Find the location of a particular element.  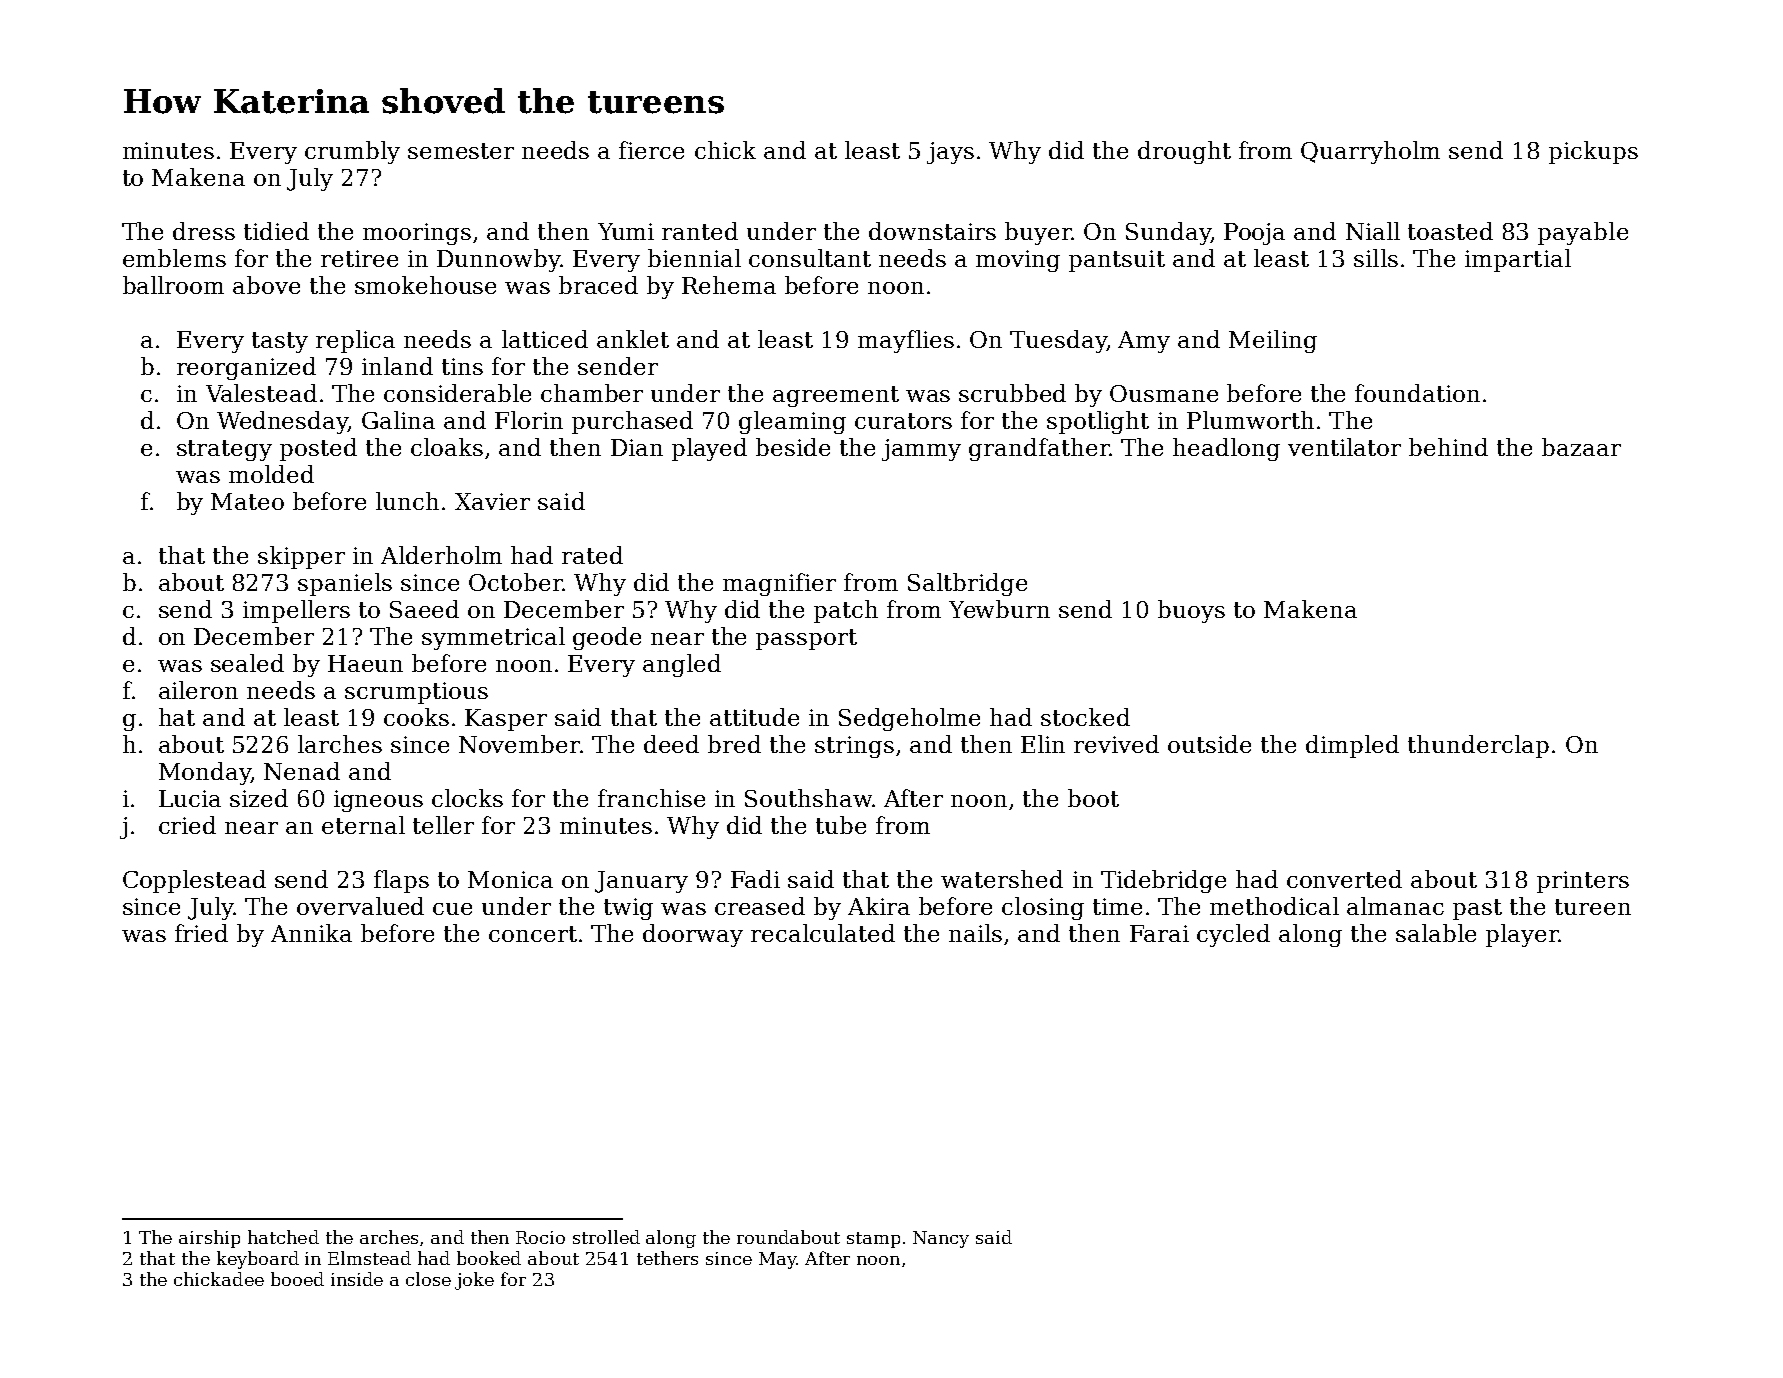

moorings is located at coordinates (417, 234).
